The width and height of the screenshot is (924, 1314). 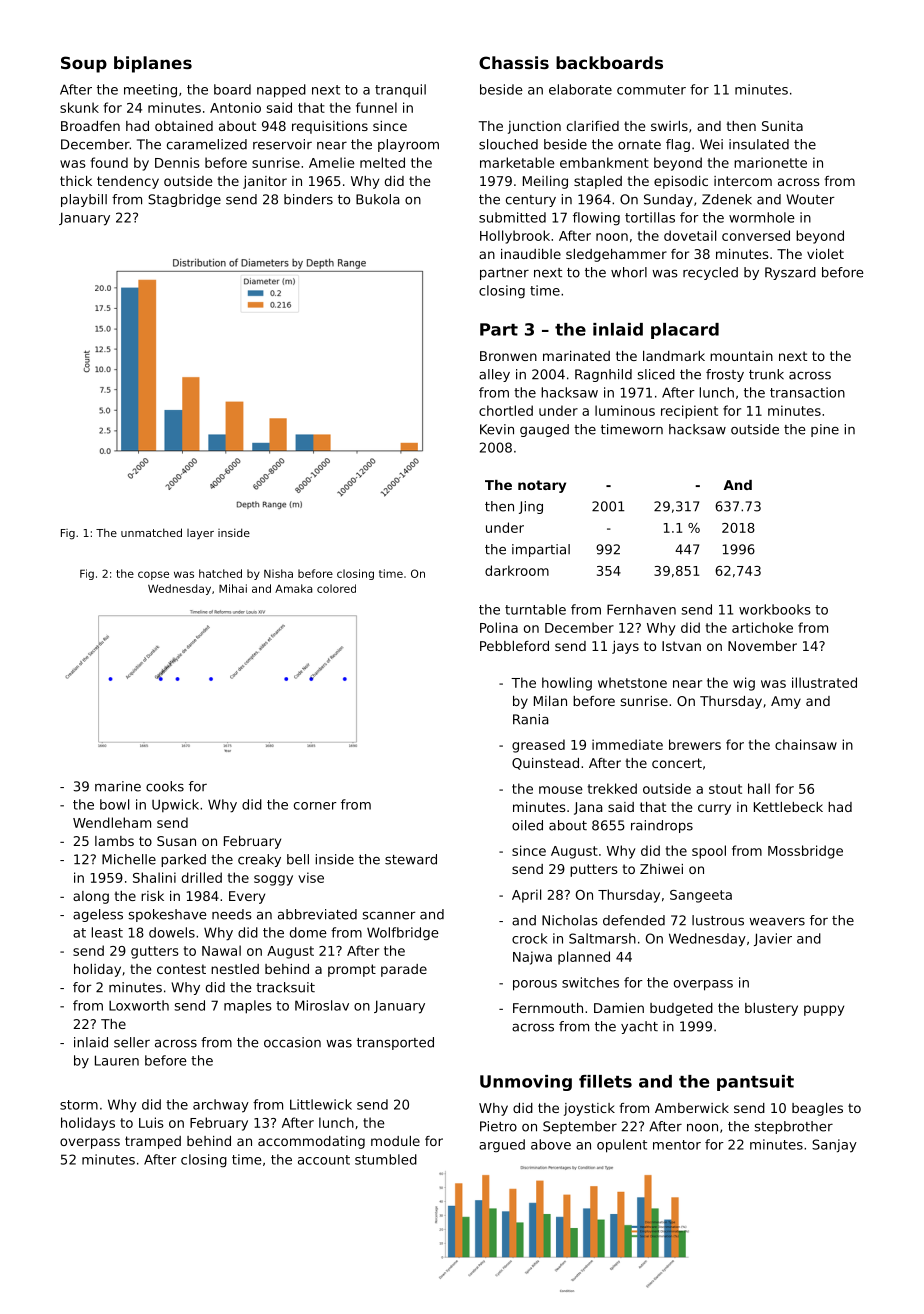 I want to click on Chassis, so click(x=514, y=62).
